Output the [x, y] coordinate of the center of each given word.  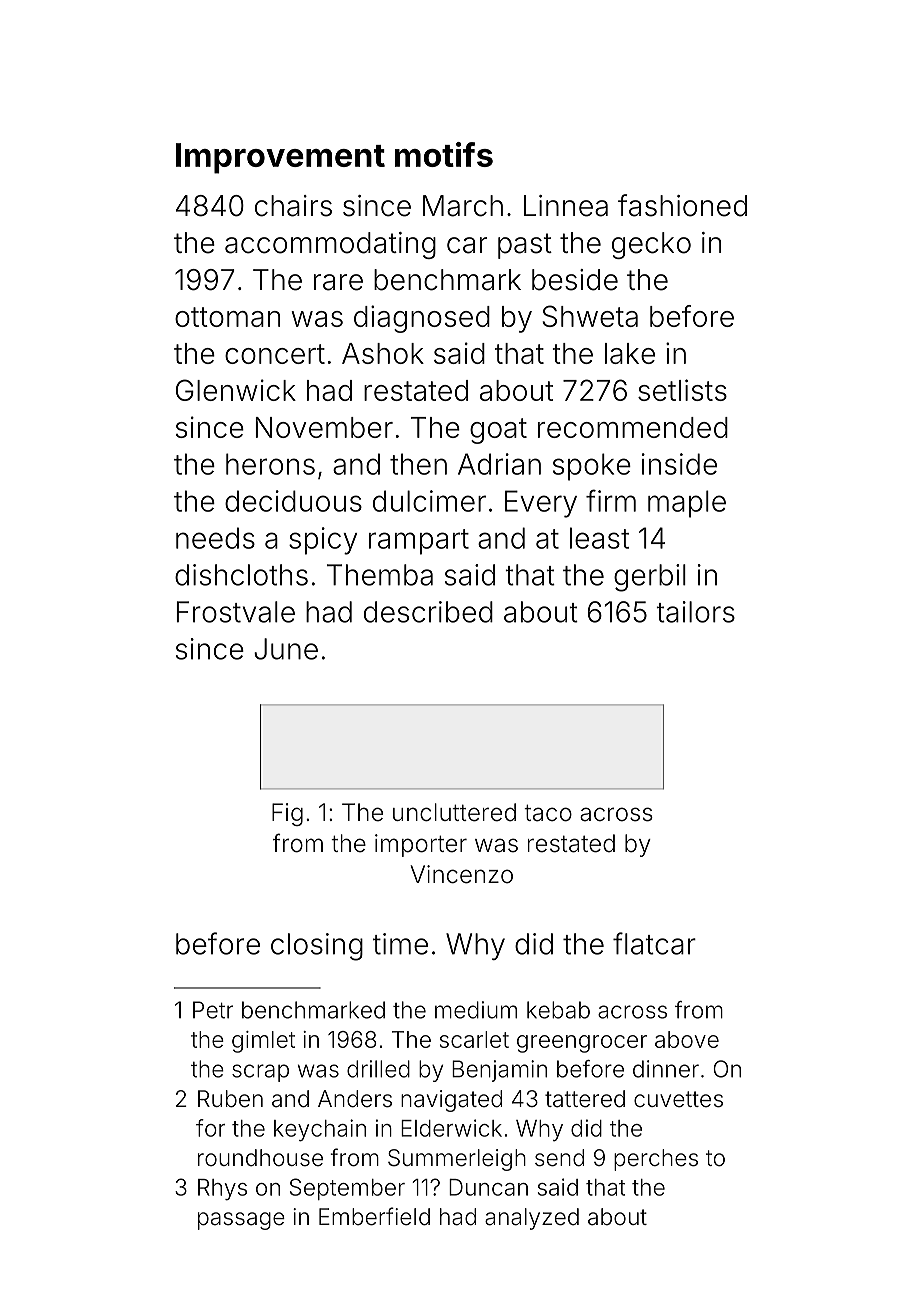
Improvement [280, 158]
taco [548, 813]
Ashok [383, 353]
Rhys [222, 1190]
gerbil [650, 578]
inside [679, 464]
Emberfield [374, 1216]
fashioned [682, 205]
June [286, 649]
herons [270, 464]
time [400, 944]
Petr [213, 1010]
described [428, 612]
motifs [444, 154]
